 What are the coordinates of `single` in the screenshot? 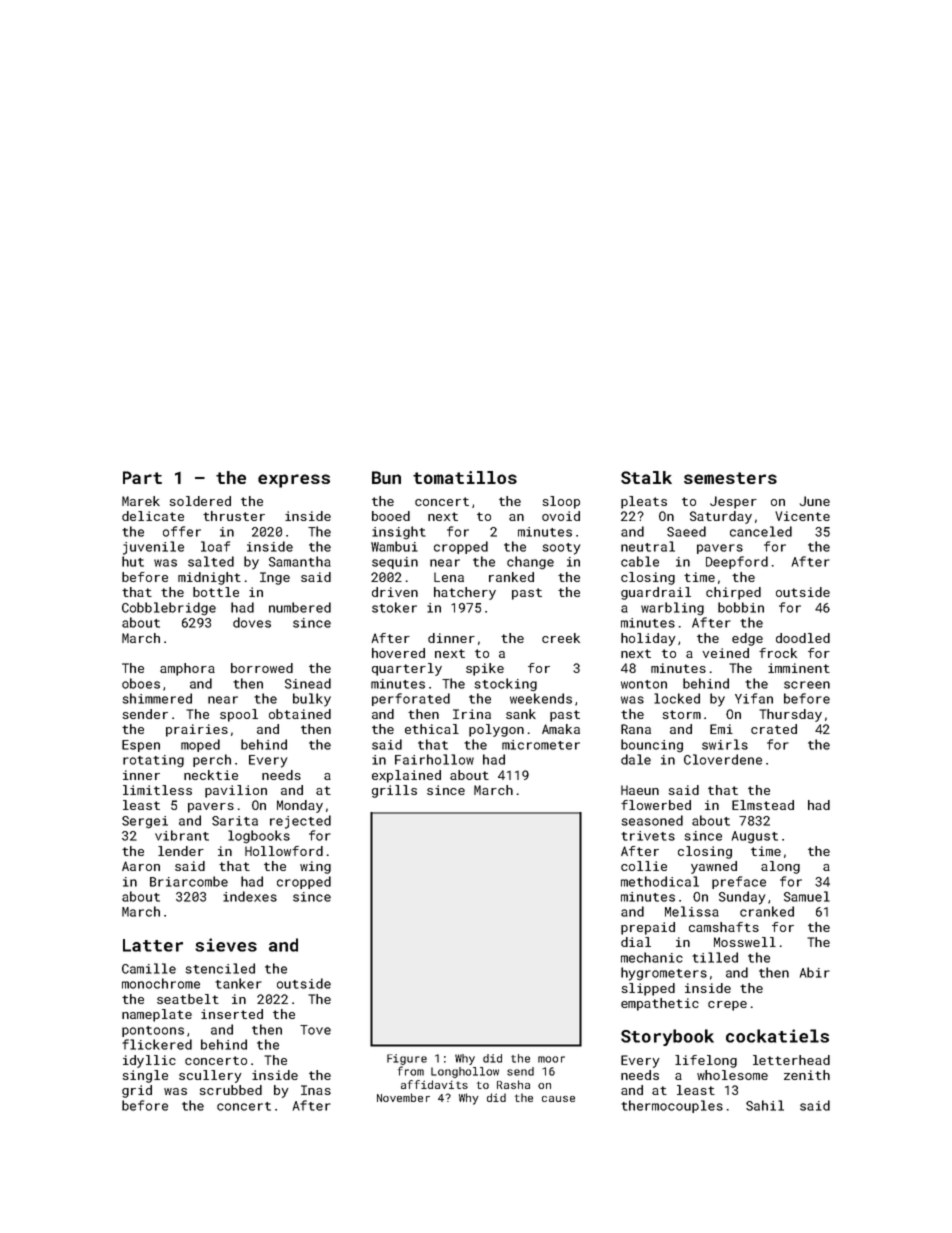 It's located at (145, 1076).
